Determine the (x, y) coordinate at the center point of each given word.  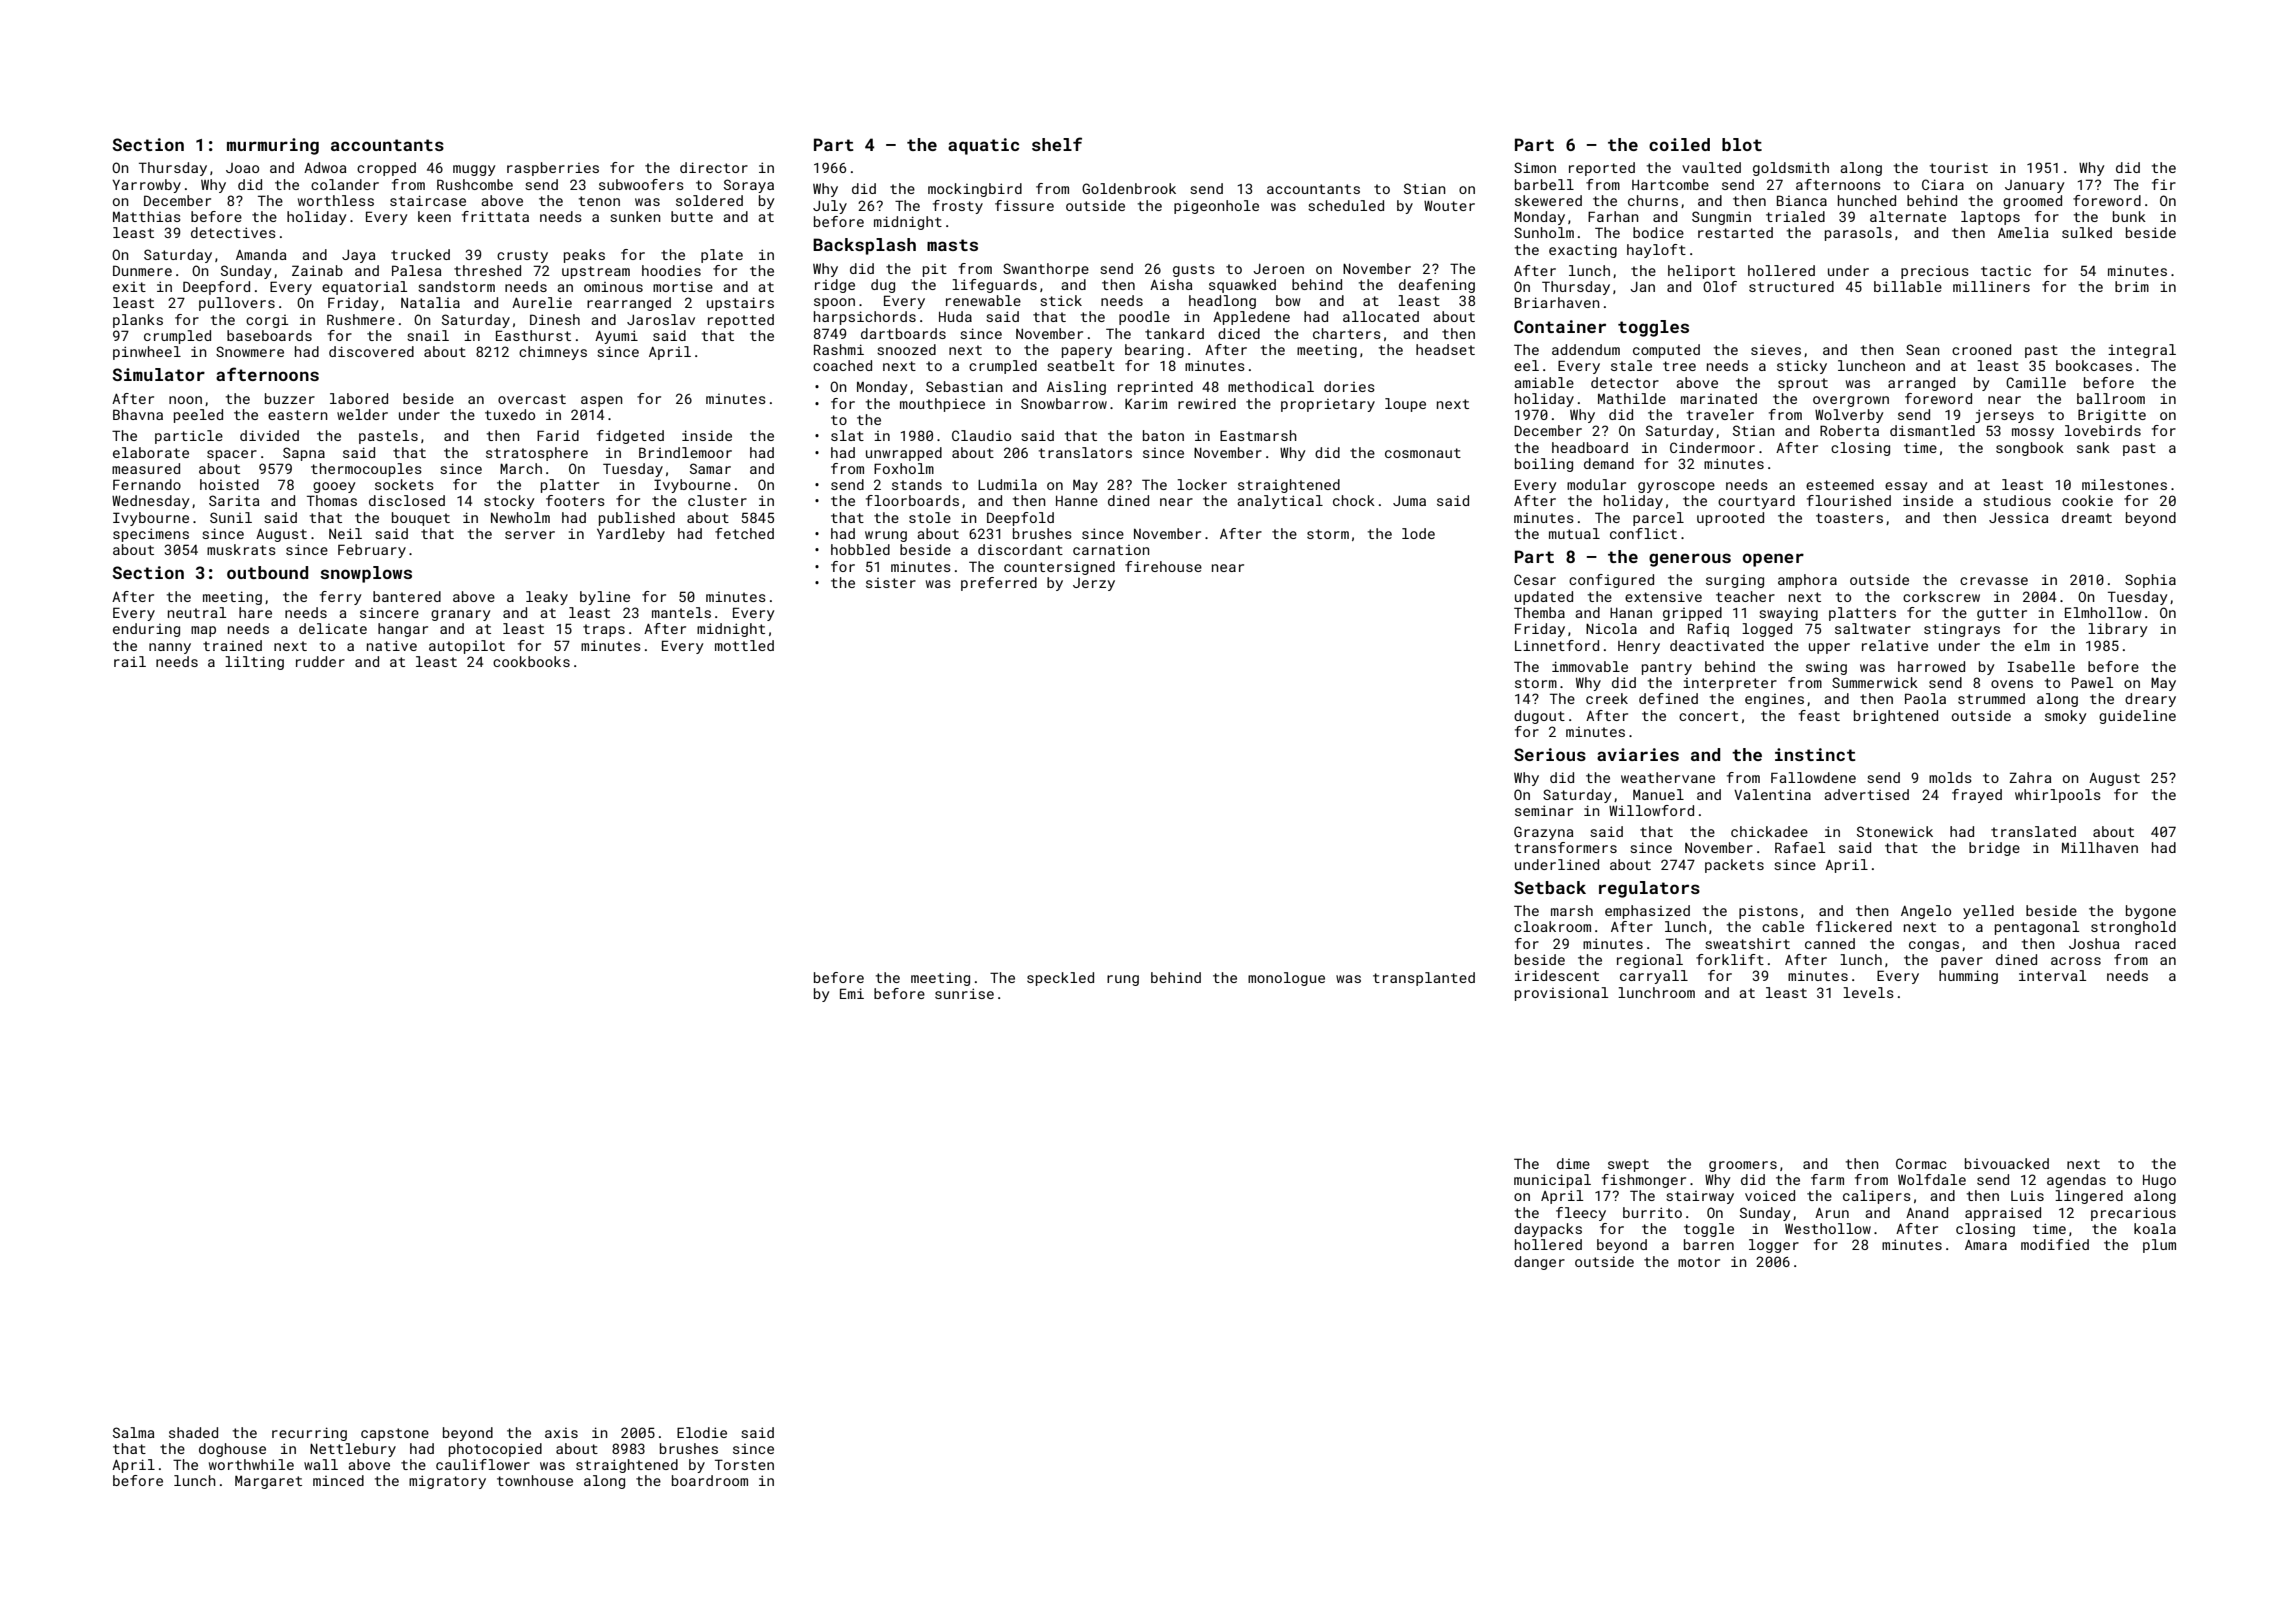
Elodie (702, 1432)
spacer (232, 455)
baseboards (269, 335)
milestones (2124, 484)
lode (1418, 533)
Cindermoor (1712, 447)
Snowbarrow (1064, 403)
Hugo (2159, 1181)
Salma (134, 1432)
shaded (193, 1432)
